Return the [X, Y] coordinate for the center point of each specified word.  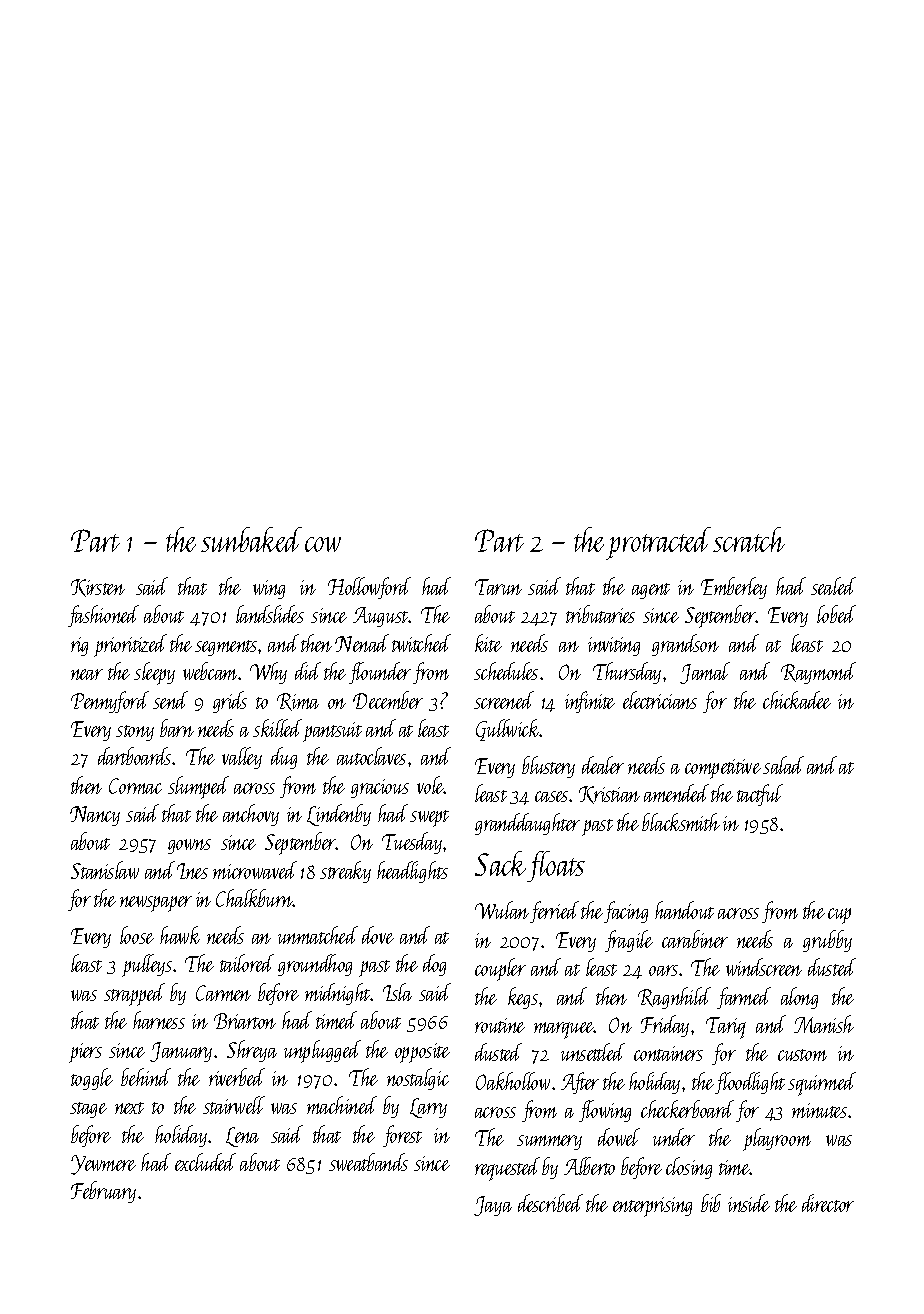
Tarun [498, 587]
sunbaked [251, 539]
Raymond [818, 673]
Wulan [502, 910]
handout [684, 910]
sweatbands [368, 1162]
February [103, 1192]
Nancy [95, 816]
